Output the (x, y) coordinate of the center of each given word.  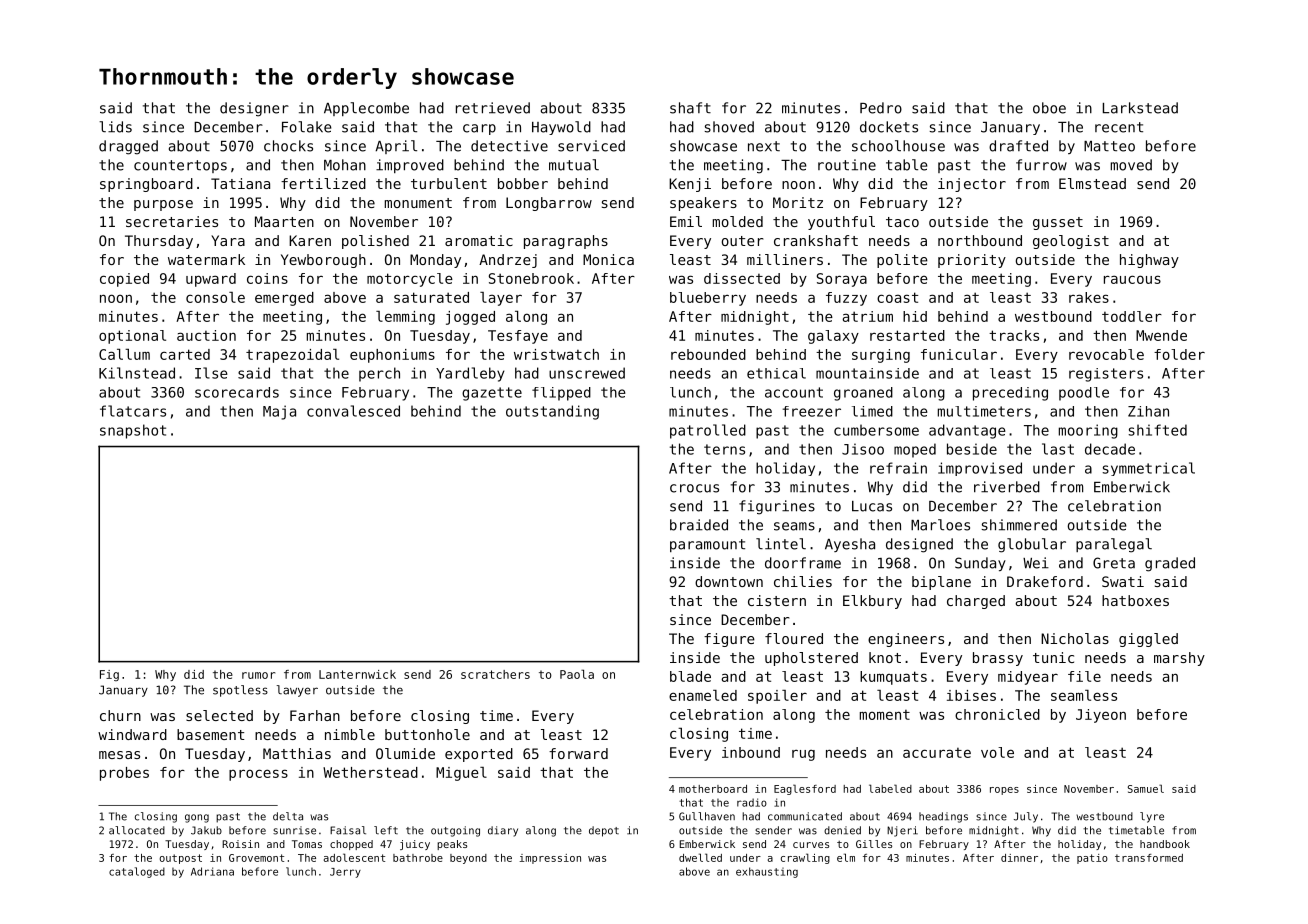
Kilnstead (137, 373)
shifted (1157, 430)
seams (794, 526)
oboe (1049, 108)
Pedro (881, 108)
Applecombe (366, 109)
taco (902, 222)
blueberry (708, 299)
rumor (258, 675)
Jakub (206, 830)
